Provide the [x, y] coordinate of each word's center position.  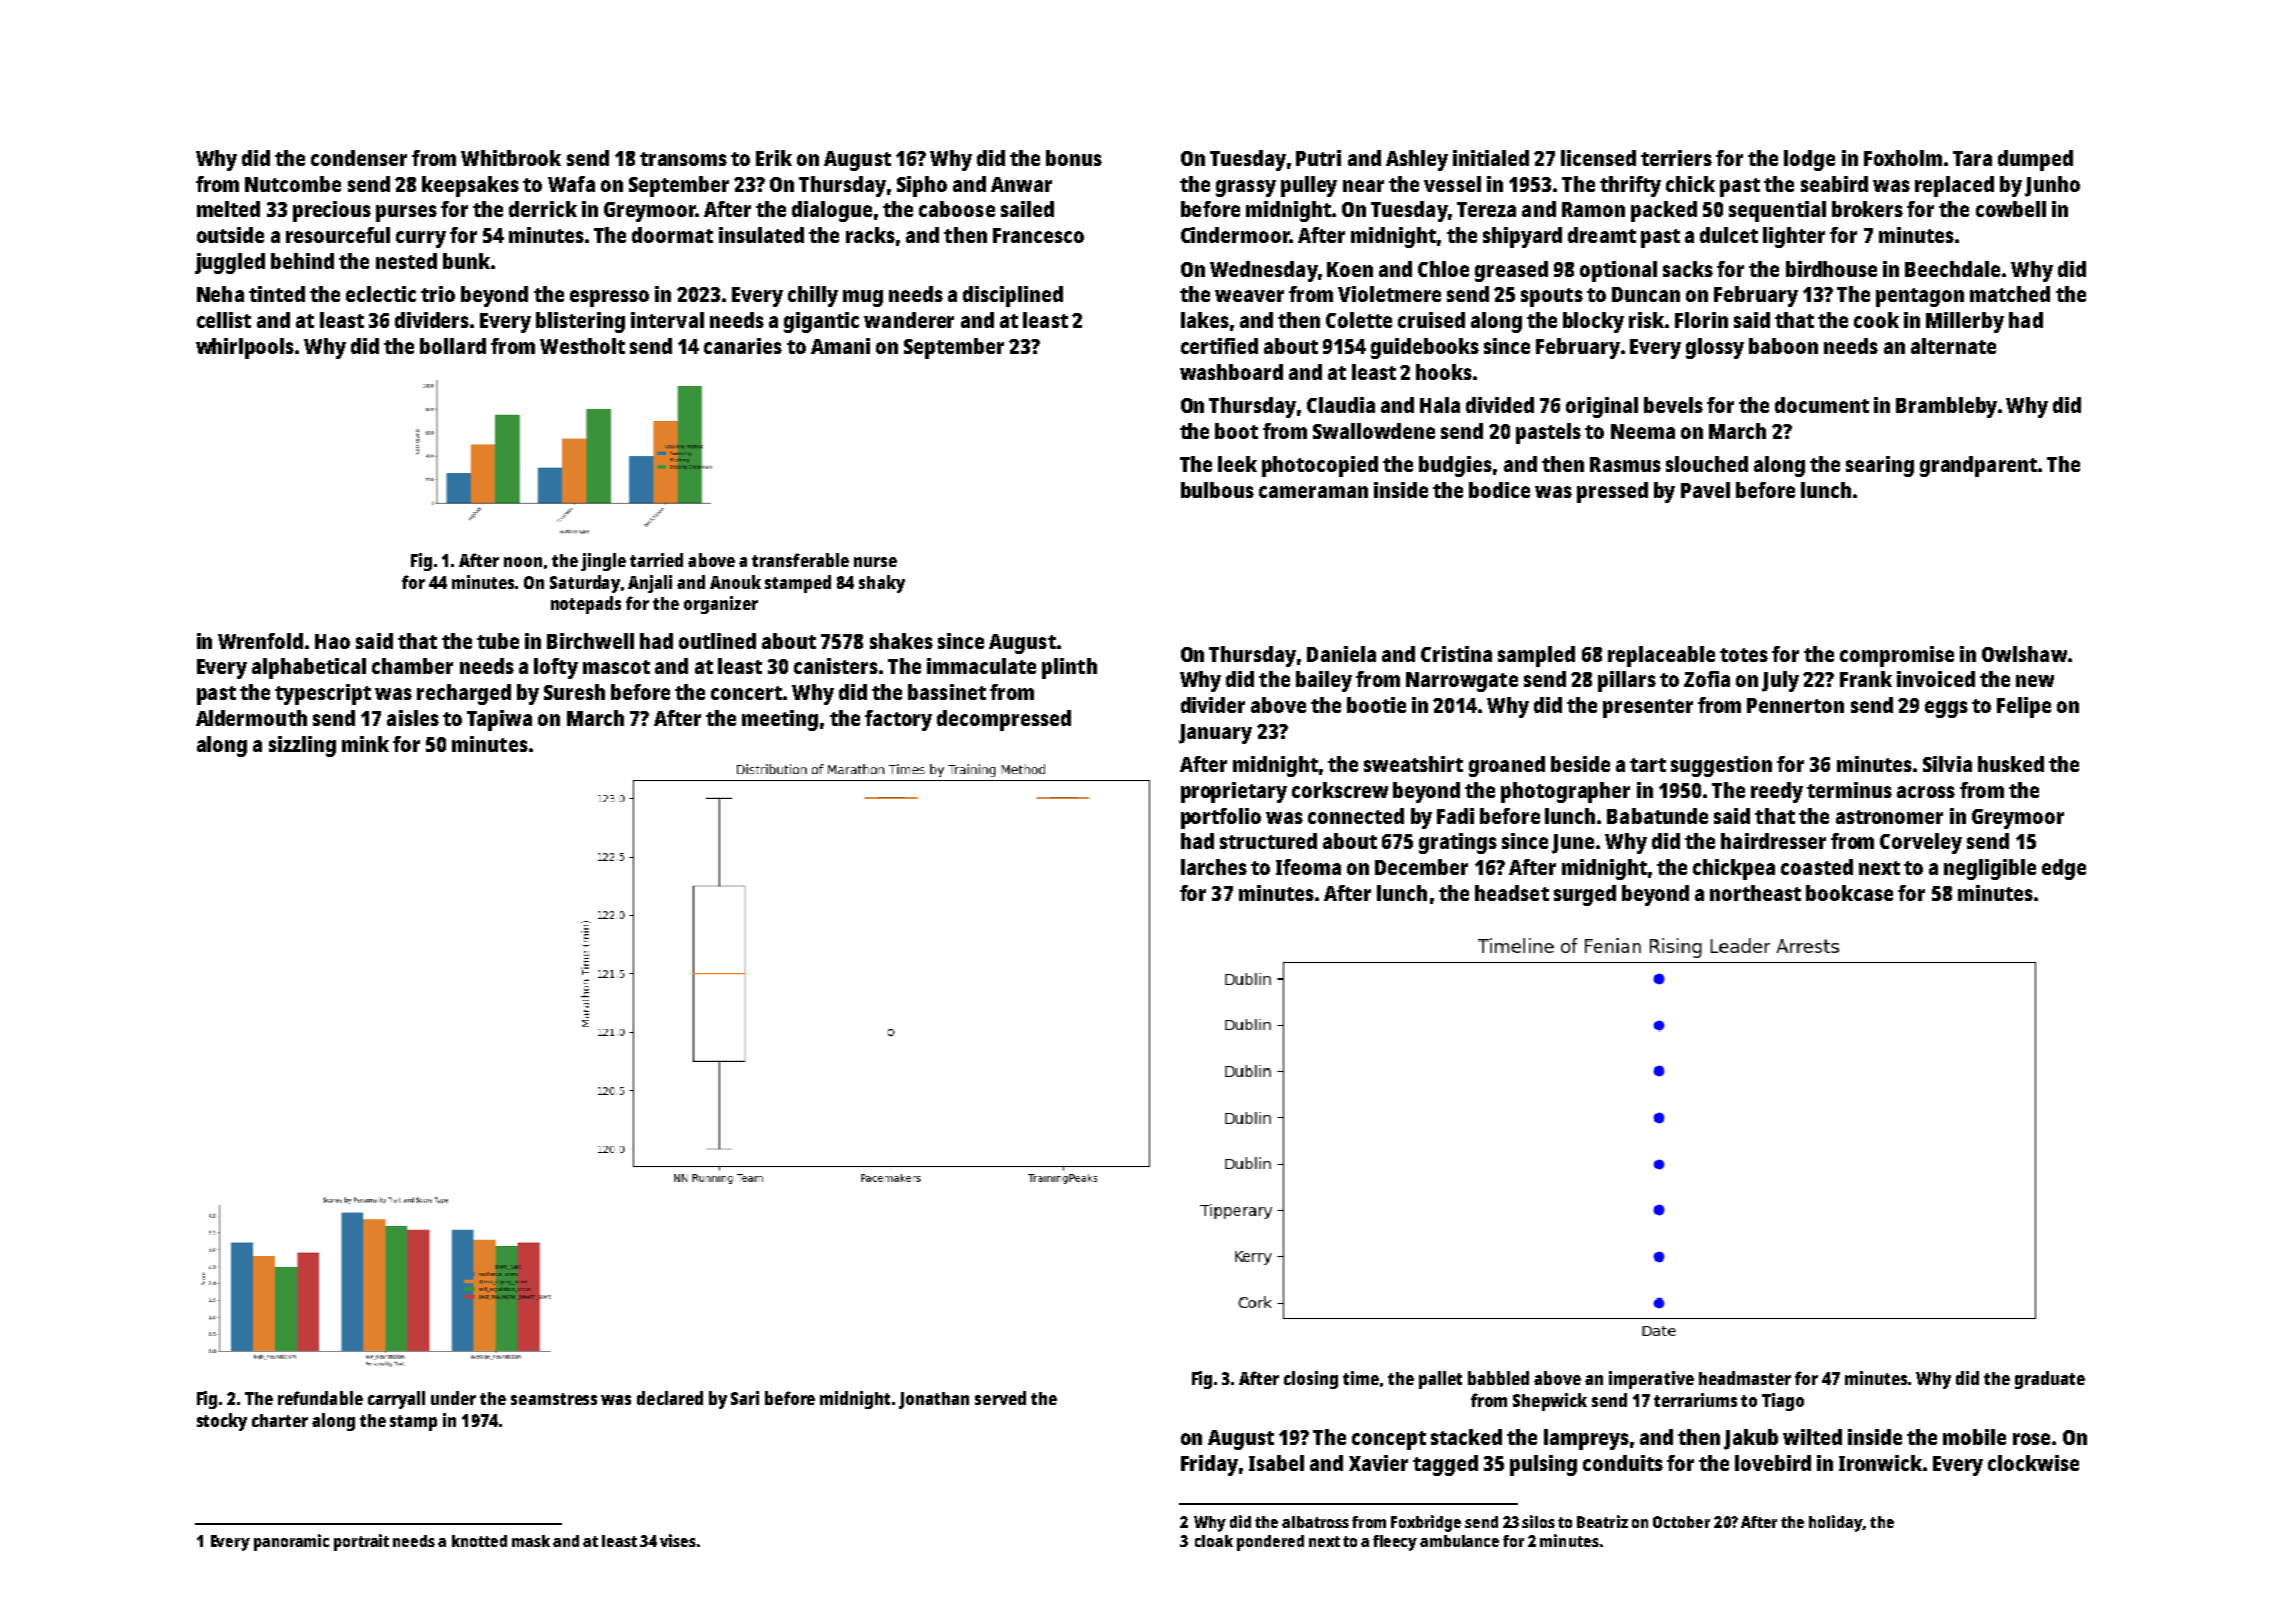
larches [1214, 867]
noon [523, 562]
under [453, 1398]
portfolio [1221, 818]
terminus [1849, 790]
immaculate [981, 666]
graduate [2050, 1380]
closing [1311, 1380]
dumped [2035, 160]
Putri [1318, 158]
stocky [222, 1422]
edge [2064, 869]
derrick [543, 209]
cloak [1214, 1541]
